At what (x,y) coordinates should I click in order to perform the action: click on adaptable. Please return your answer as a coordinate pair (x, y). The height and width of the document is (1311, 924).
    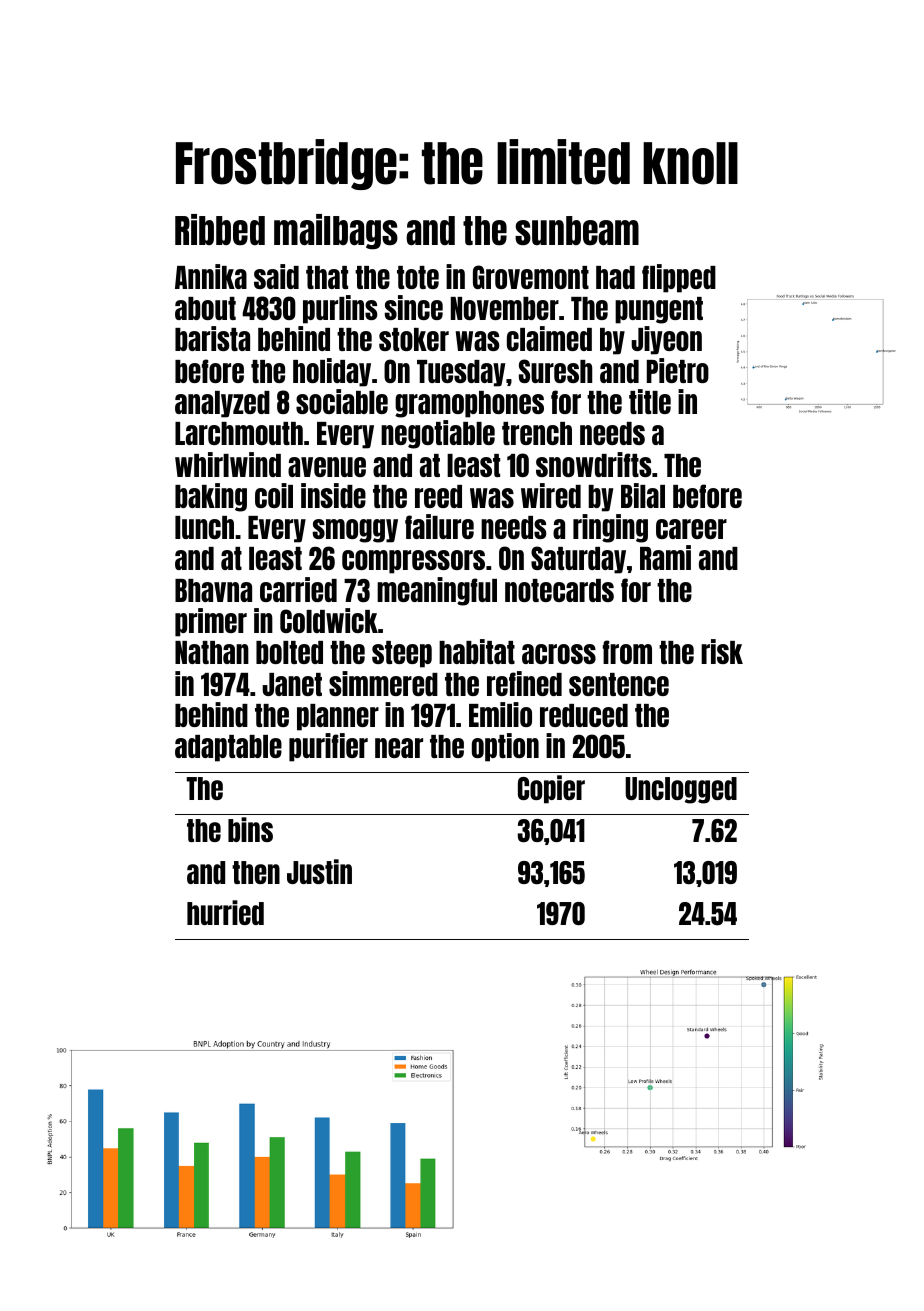
    Looking at the image, I should click on (228, 748).
